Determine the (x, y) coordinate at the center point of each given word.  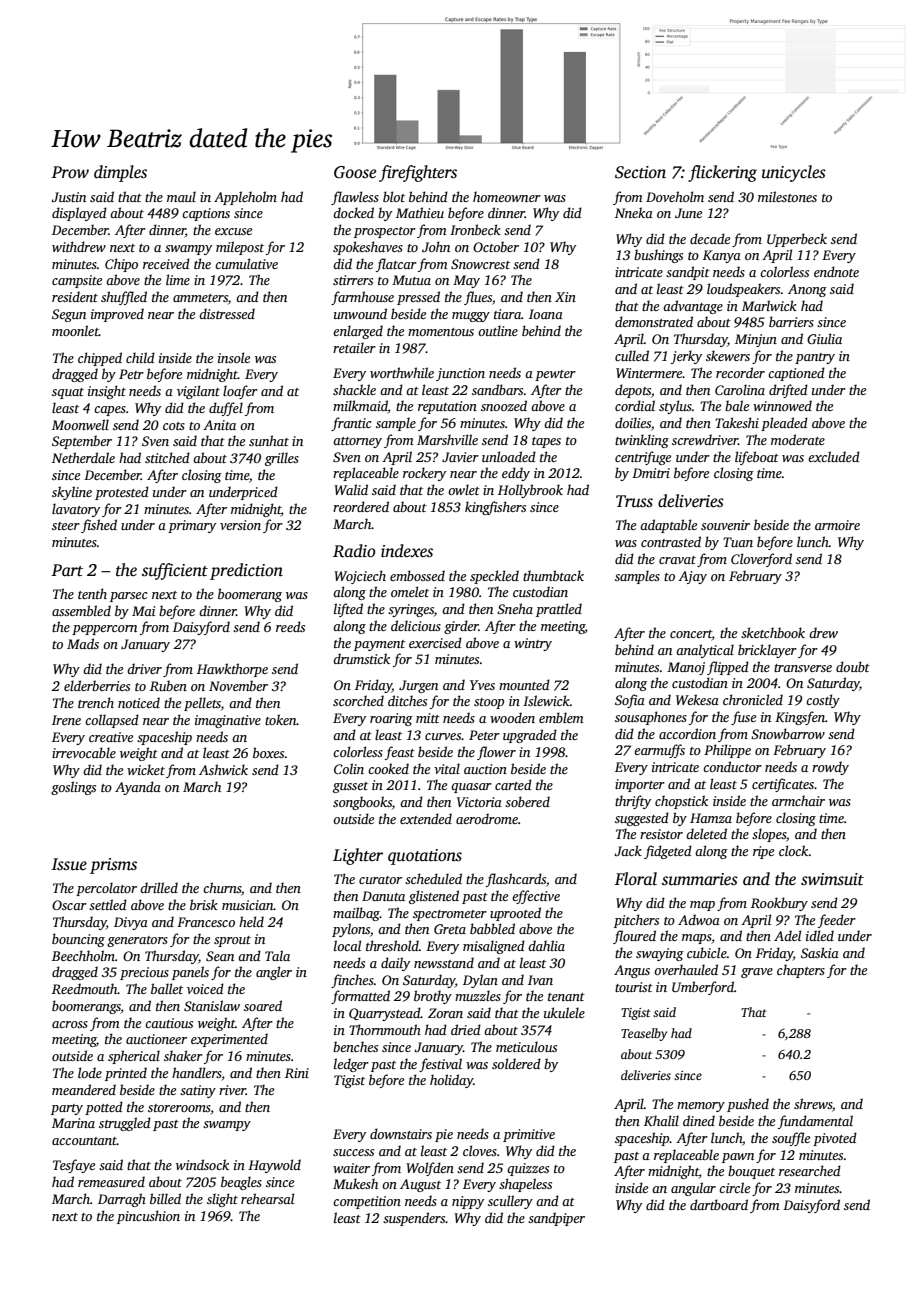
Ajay (692, 577)
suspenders (414, 1219)
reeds (290, 626)
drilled (159, 887)
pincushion (148, 1217)
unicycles (794, 173)
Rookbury (779, 904)
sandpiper (556, 1219)
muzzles (478, 995)
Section (640, 172)
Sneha (515, 608)
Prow (70, 172)
